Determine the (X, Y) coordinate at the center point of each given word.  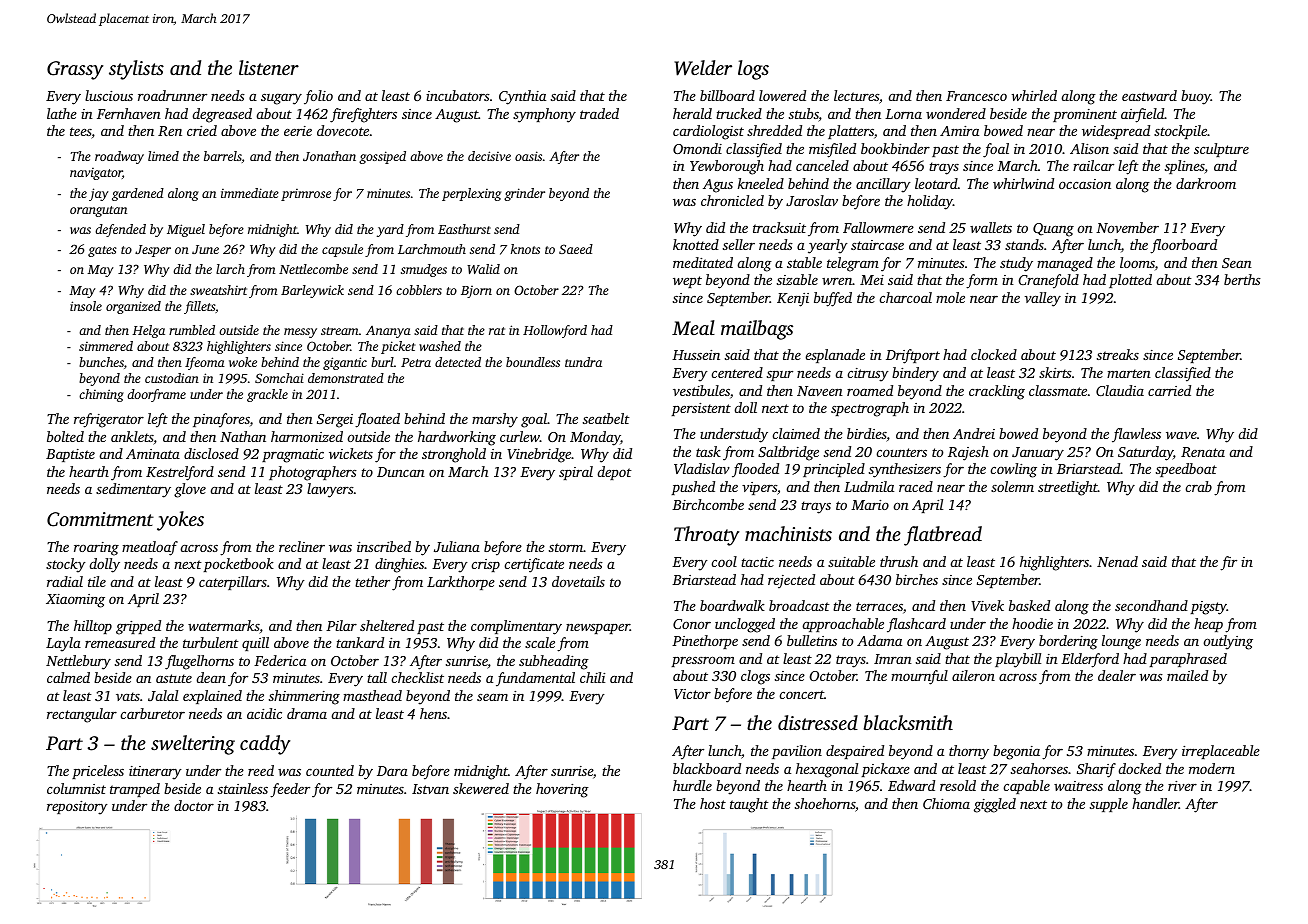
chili (592, 677)
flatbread (943, 536)
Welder (703, 68)
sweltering (193, 745)
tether (372, 581)
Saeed (576, 249)
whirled (1034, 95)
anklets (132, 438)
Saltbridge (788, 453)
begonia (1016, 752)
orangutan (98, 211)
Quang (1053, 230)
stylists (136, 70)
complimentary (516, 627)
